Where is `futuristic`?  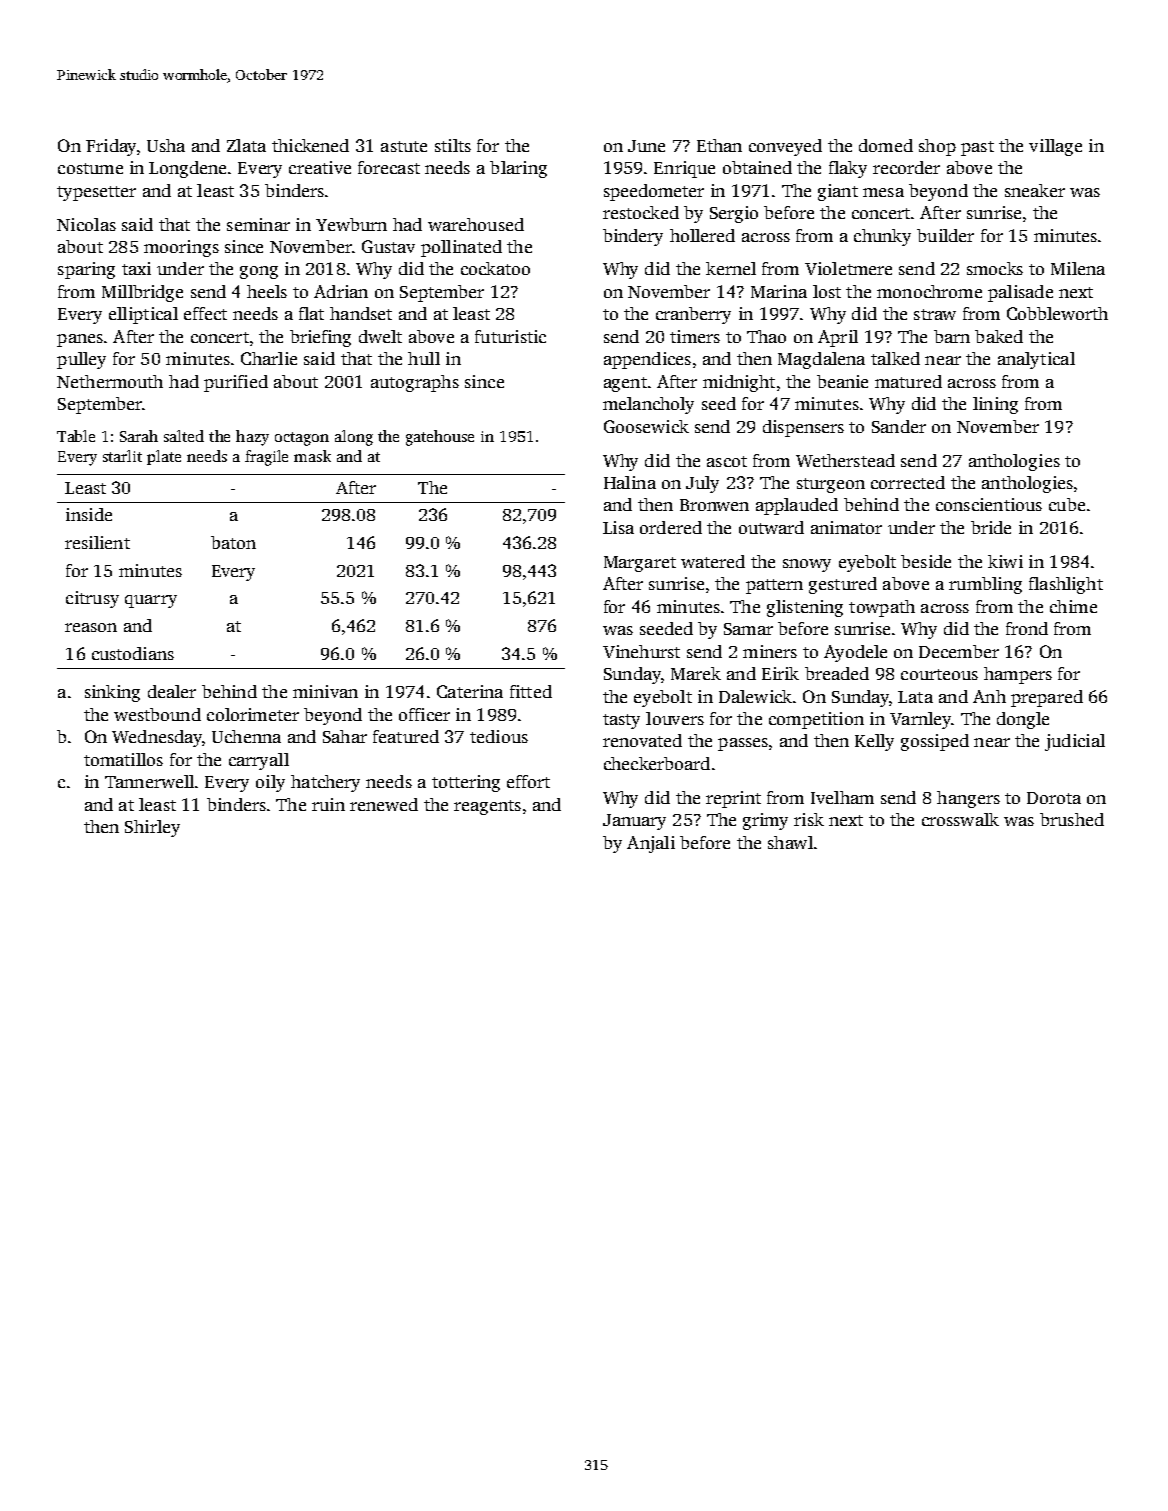 futuristic is located at coordinates (510, 336).
